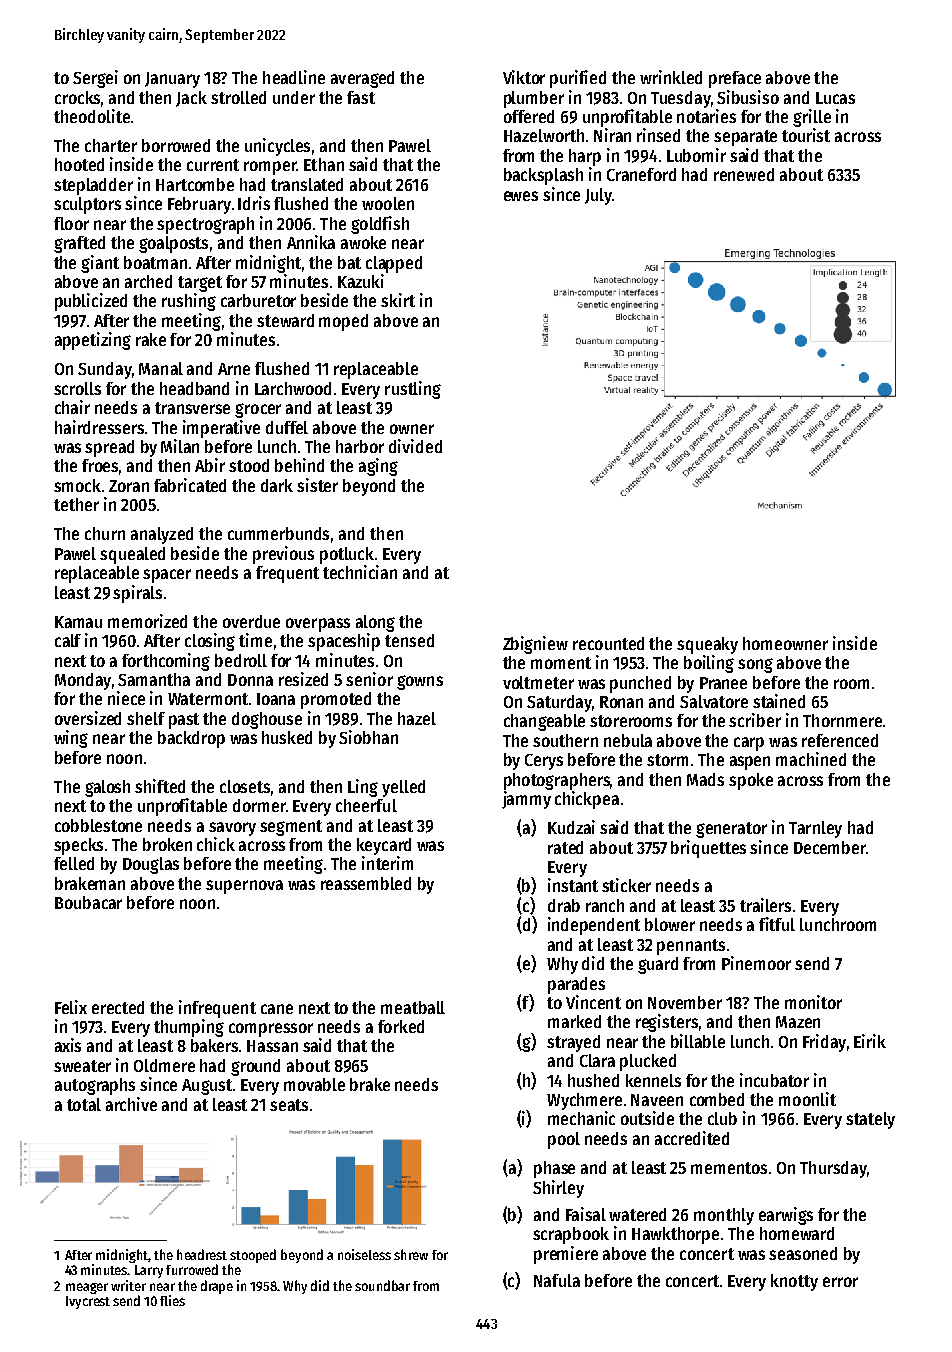 This screenshot has width=952, height=1352. Describe the element at coordinates (774, 1080) in the screenshot. I see `incubator` at that location.
